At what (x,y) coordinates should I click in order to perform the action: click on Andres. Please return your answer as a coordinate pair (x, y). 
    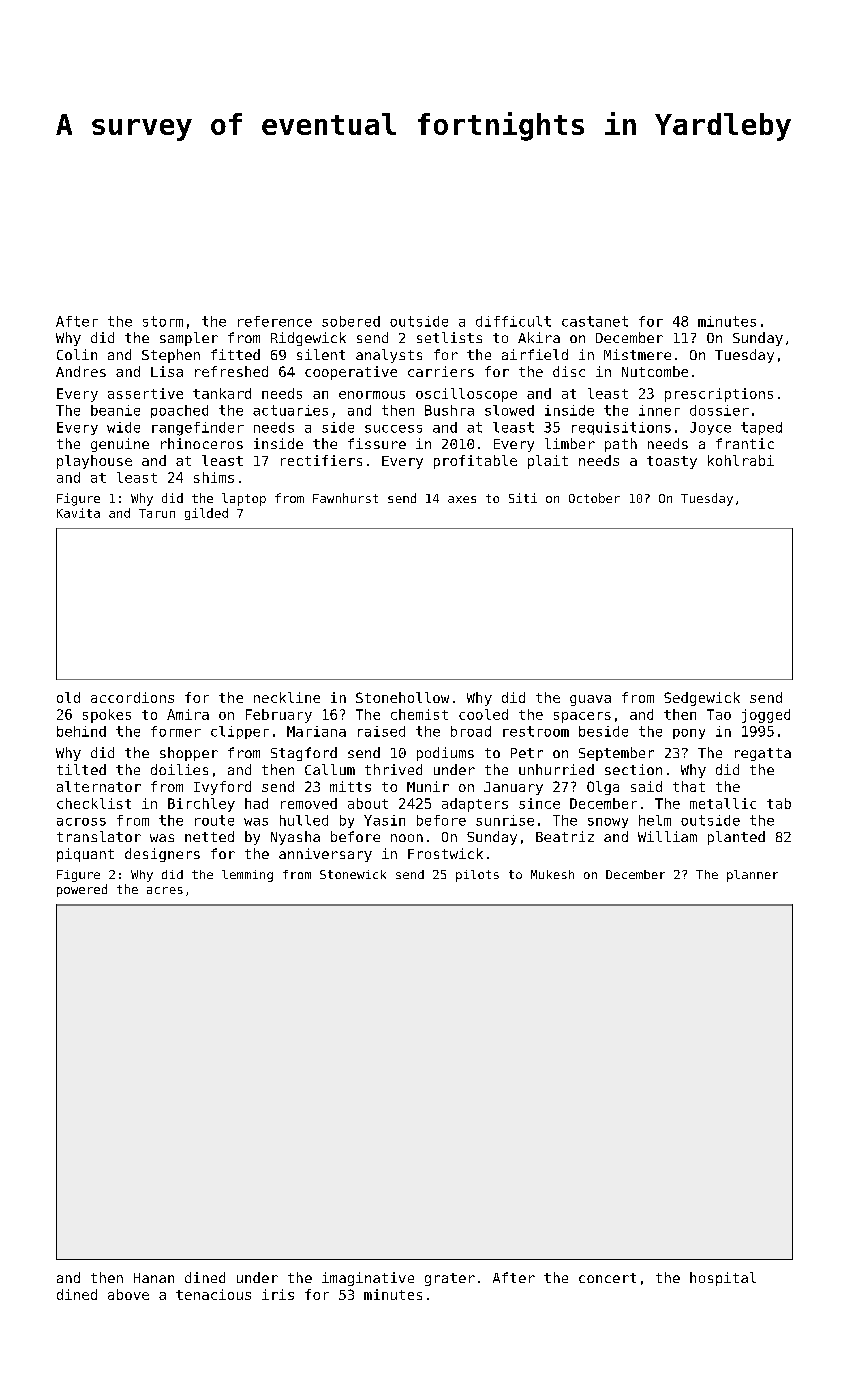
    Looking at the image, I should click on (81, 371).
